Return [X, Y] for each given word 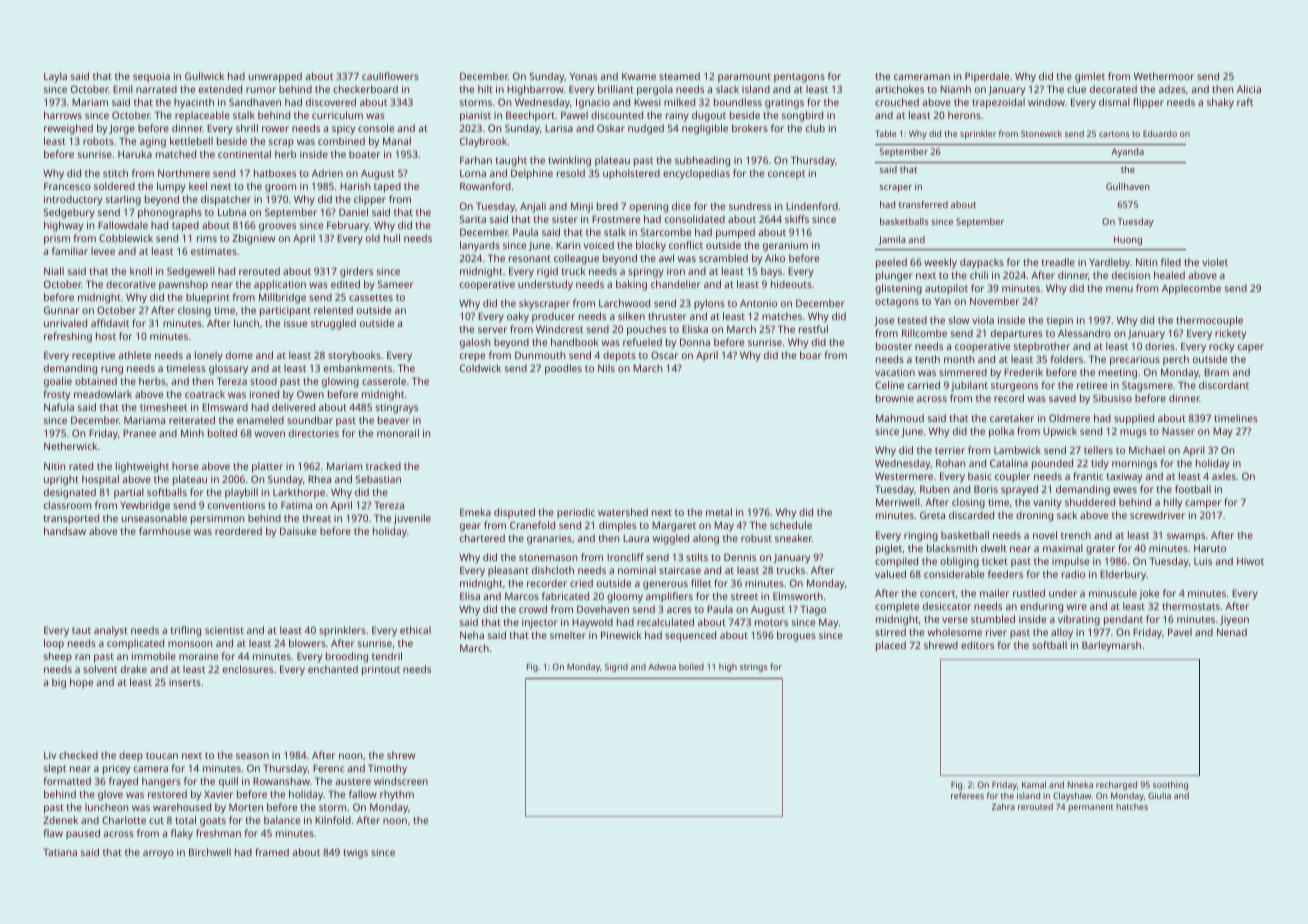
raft [1245, 102]
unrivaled [65, 323]
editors [977, 645]
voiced [599, 245]
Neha [472, 635]
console [376, 128]
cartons [1114, 134]
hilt [485, 89]
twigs [355, 854]
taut [81, 630]
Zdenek [60, 820]
